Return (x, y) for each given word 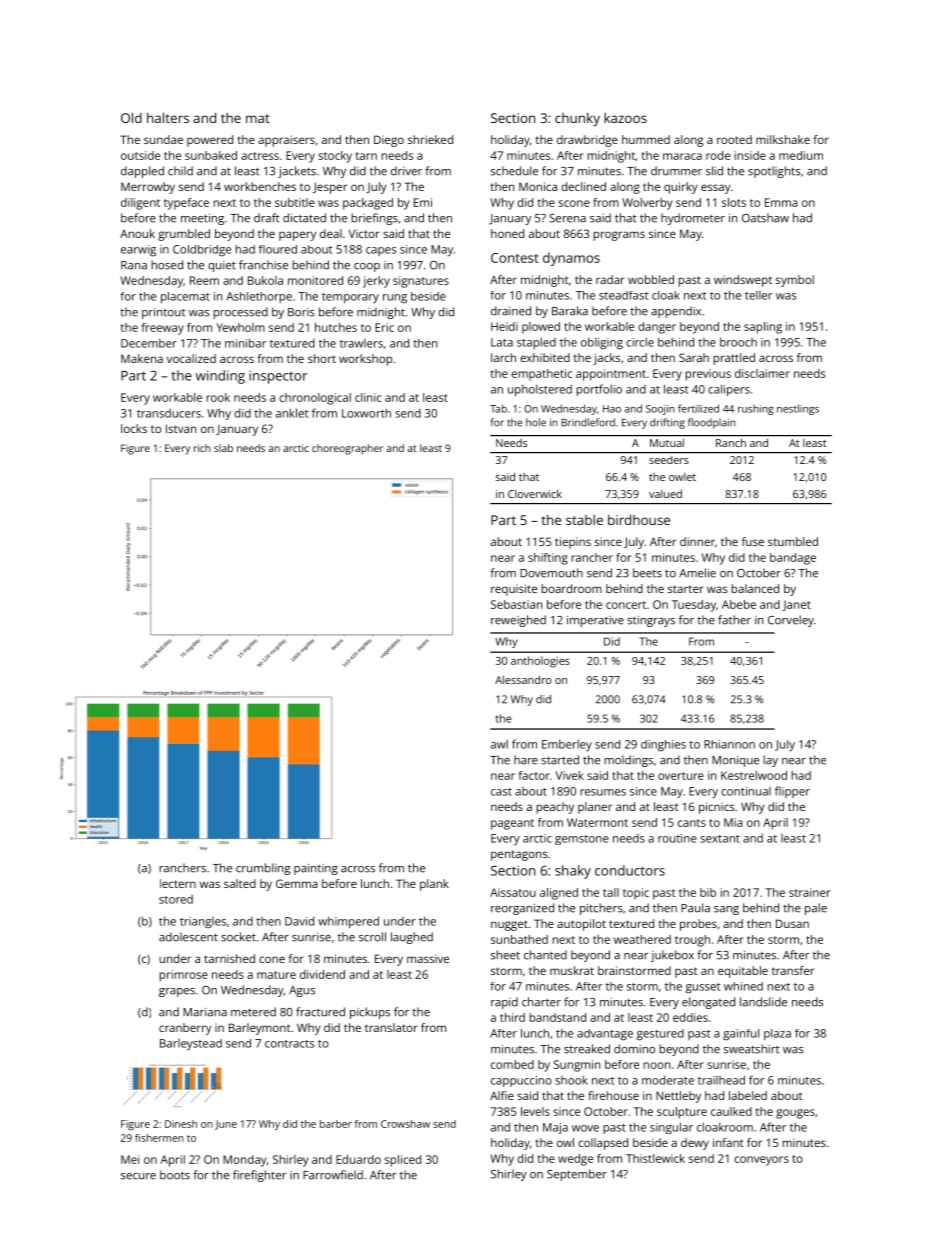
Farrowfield (333, 1175)
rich (202, 448)
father (734, 620)
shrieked (430, 139)
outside (140, 155)
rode (718, 155)
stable (584, 520)
